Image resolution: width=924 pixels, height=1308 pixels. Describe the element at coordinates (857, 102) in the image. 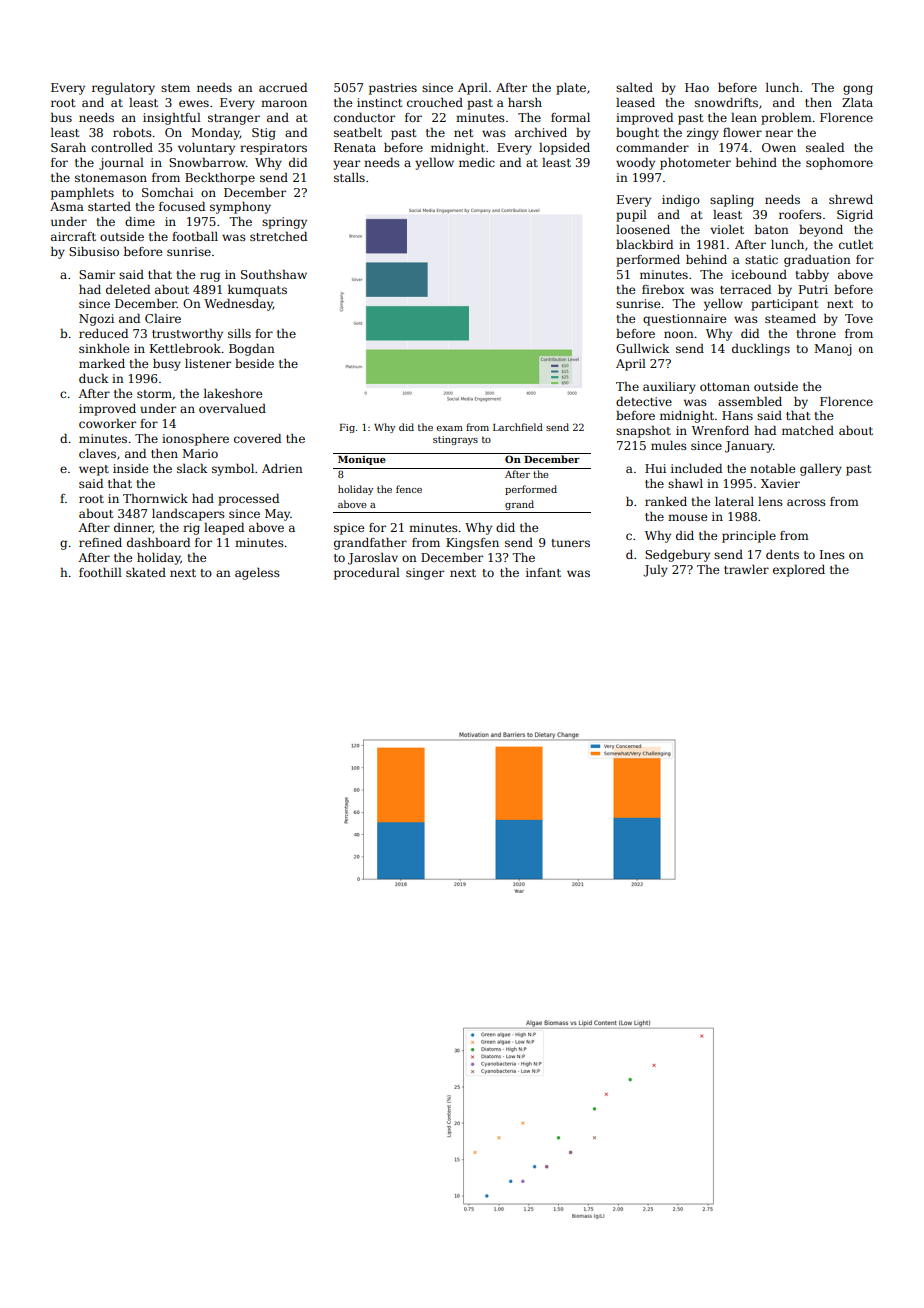

I see `Zlata` at that location.
